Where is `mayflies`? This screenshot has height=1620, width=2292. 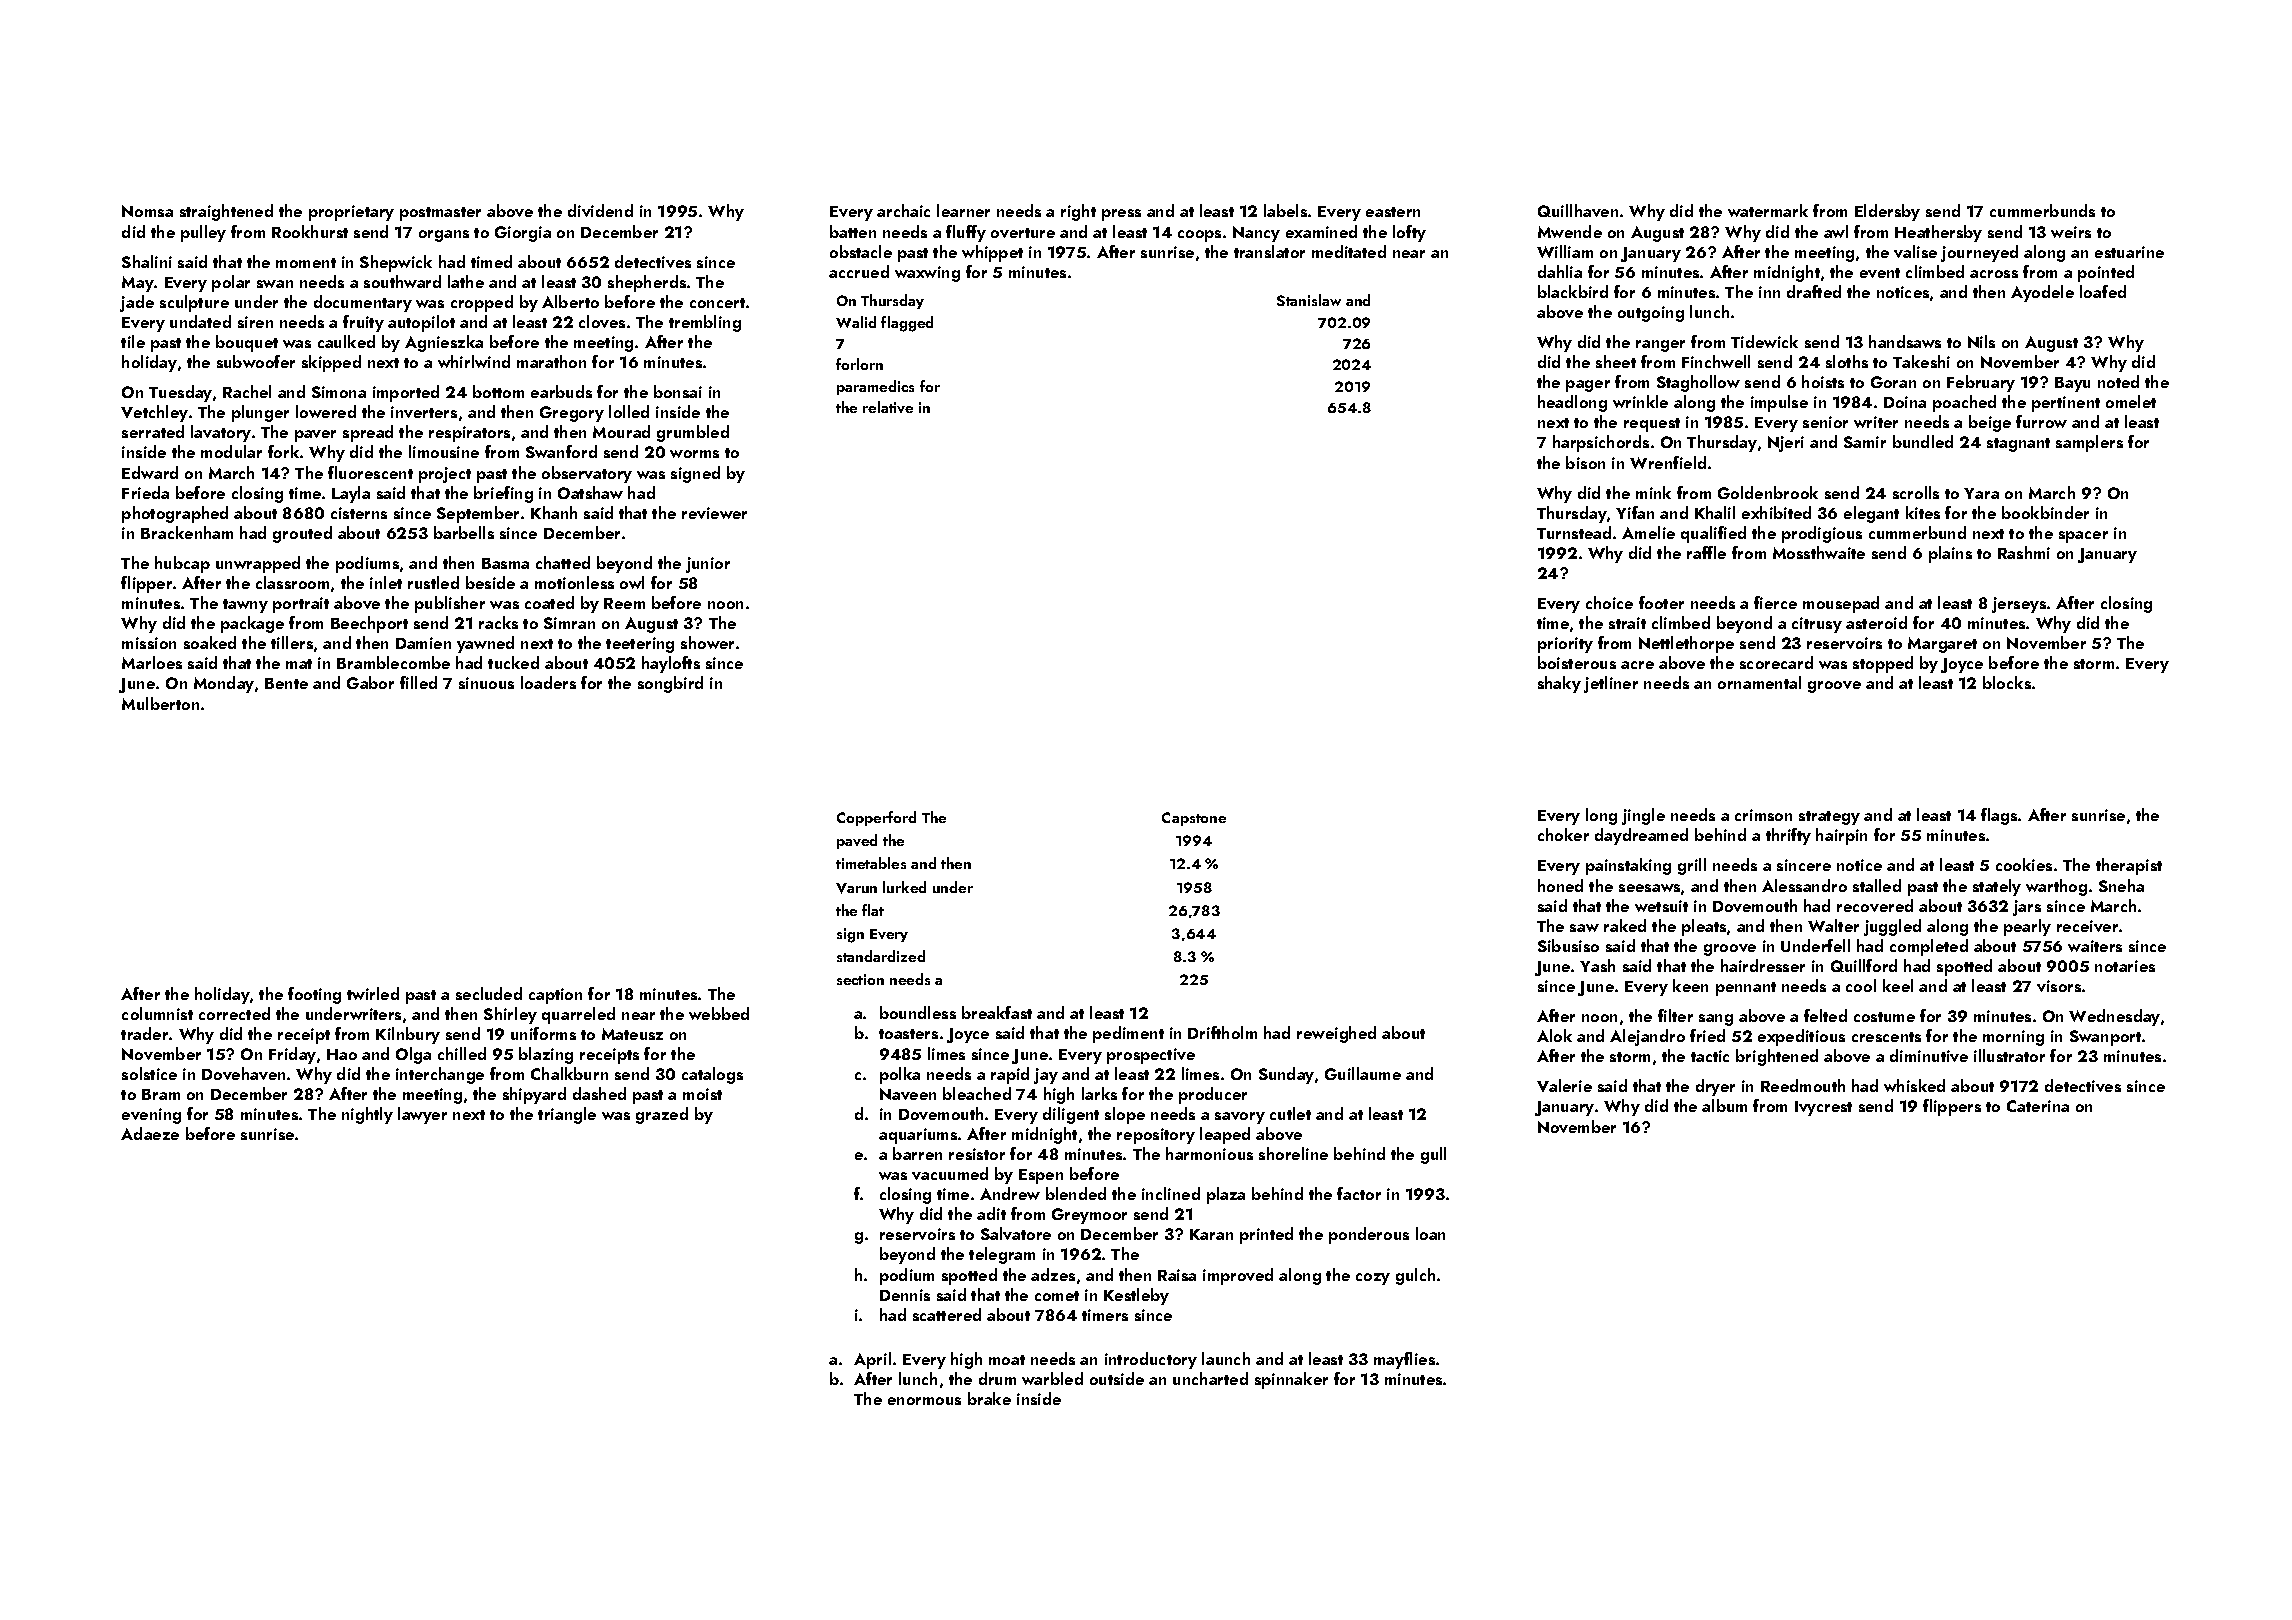 mayflies is located at coordinates (1404, 1360).
